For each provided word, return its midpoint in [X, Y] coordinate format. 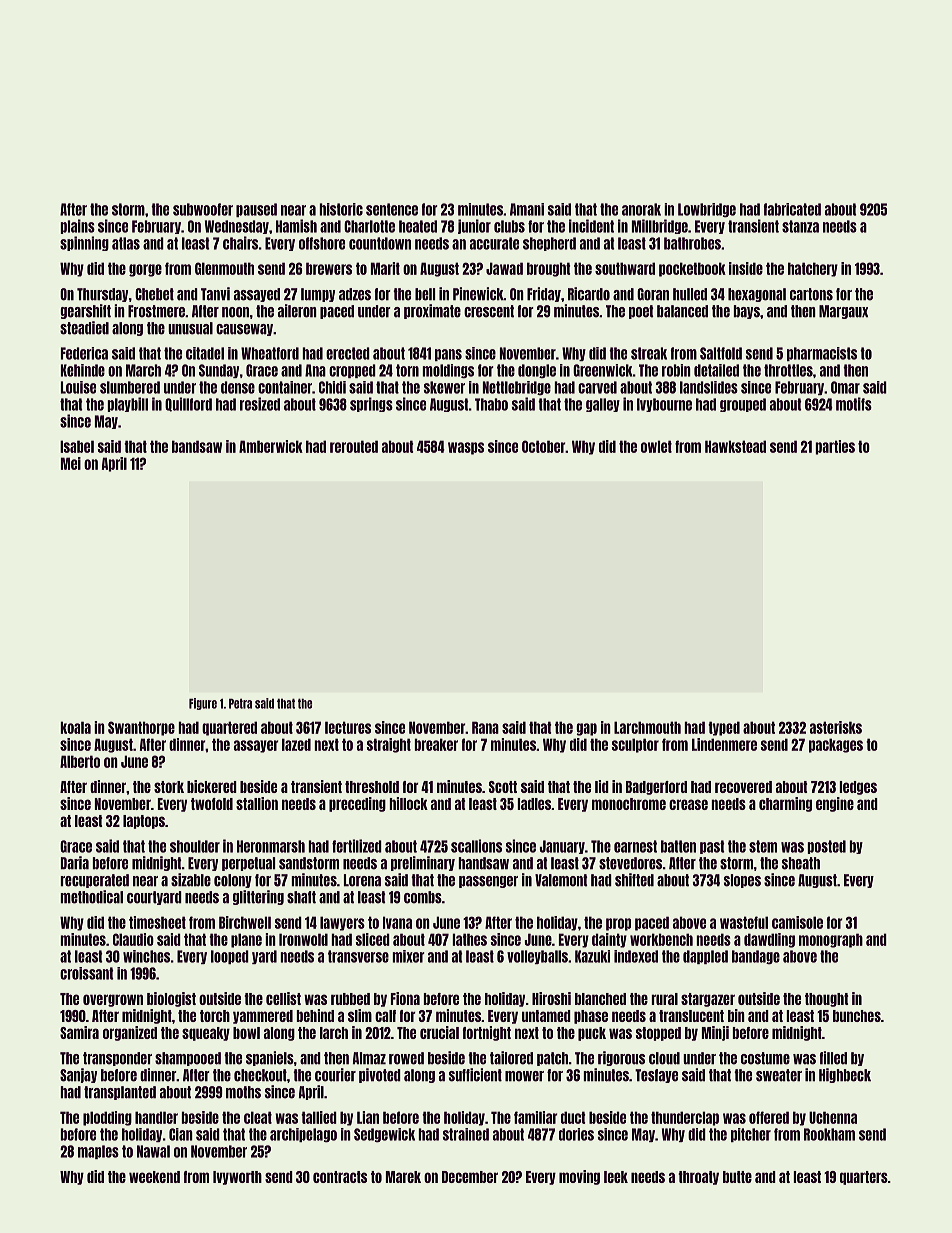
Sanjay [78, 1075]
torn [407, 370]
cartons [811, 294]
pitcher [751, 1135]
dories [576, 1134]
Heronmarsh [271, 846]
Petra [240, 703]
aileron [297, 311]
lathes [469, 939]
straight [389, 745]
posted [826, 847]
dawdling [769, 940]
